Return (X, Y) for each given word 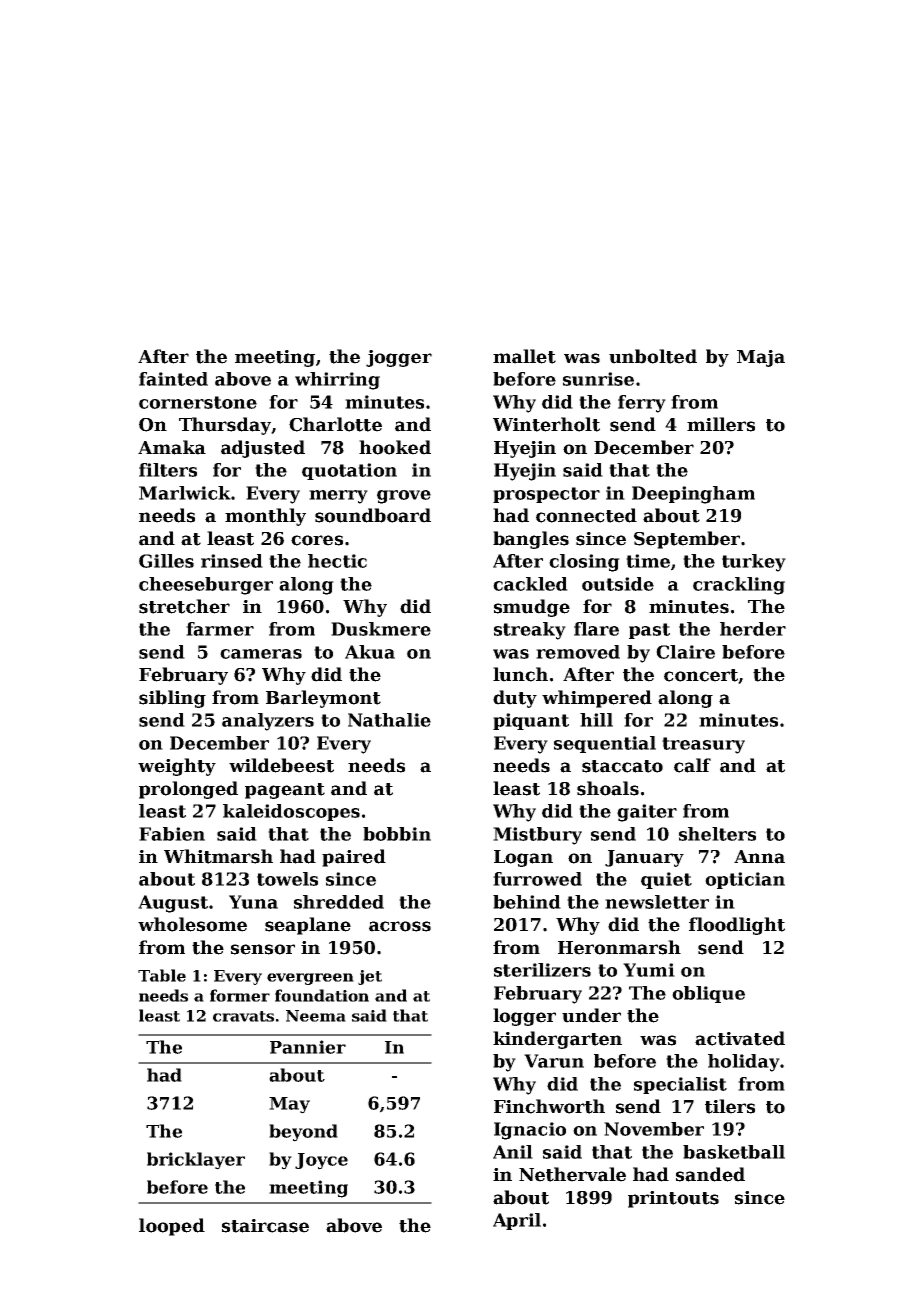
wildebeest (281, 765)
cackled (530, 584)
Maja (761, 358)
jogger (399, 358)
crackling (739, 586)
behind (527, 902)
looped (172, 1227)
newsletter (657, 902)
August (173, 904)
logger (524, 1017)
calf (692, 765)
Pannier (308, 1047)
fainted (173, 379)
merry (338, 497)
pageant (285, 791)
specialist (680, 1085)
